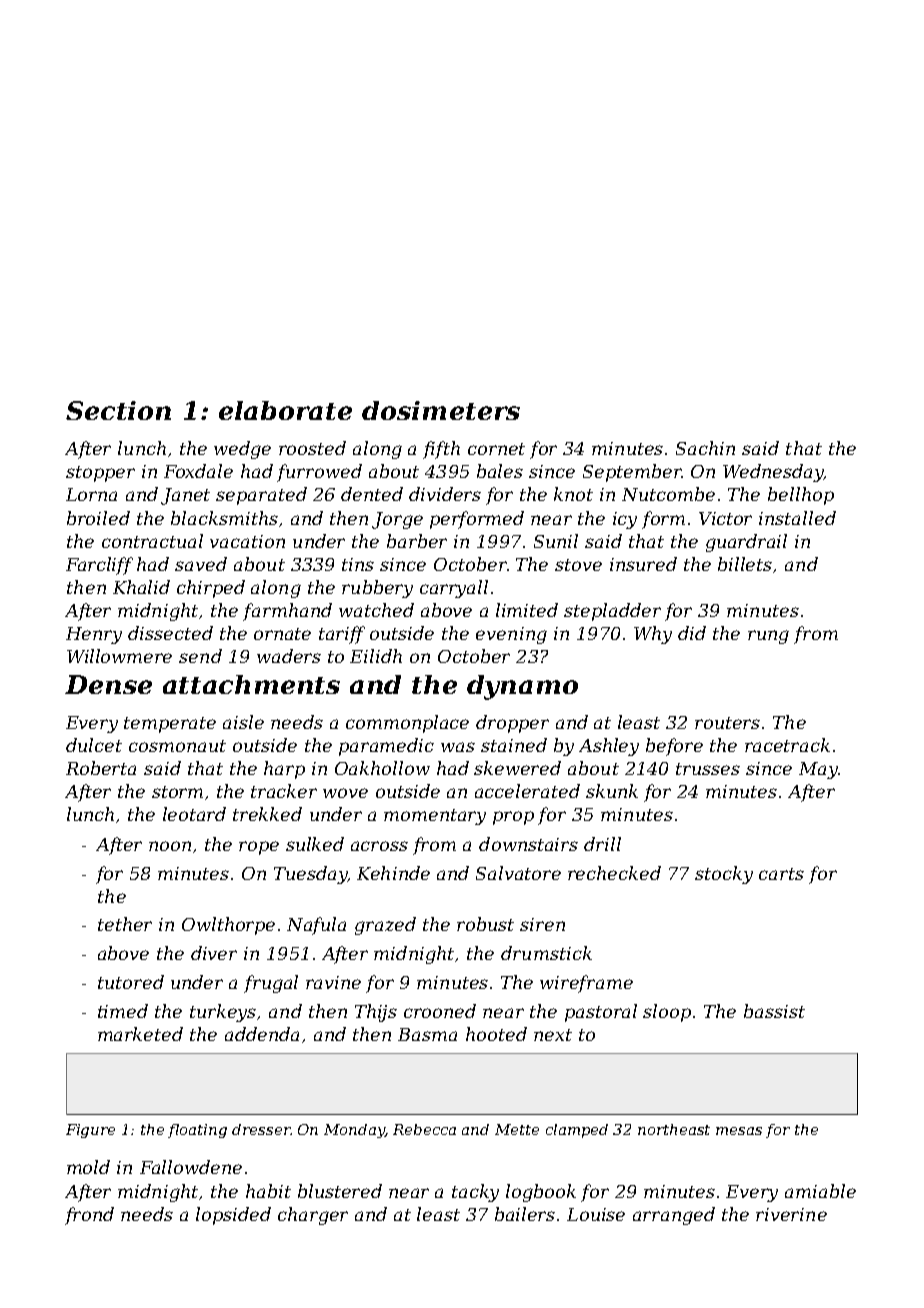 The image size is (924, 1308). Describe the element at coordinates (445, 494) in the screenshot. I see `dividers` at that location.
